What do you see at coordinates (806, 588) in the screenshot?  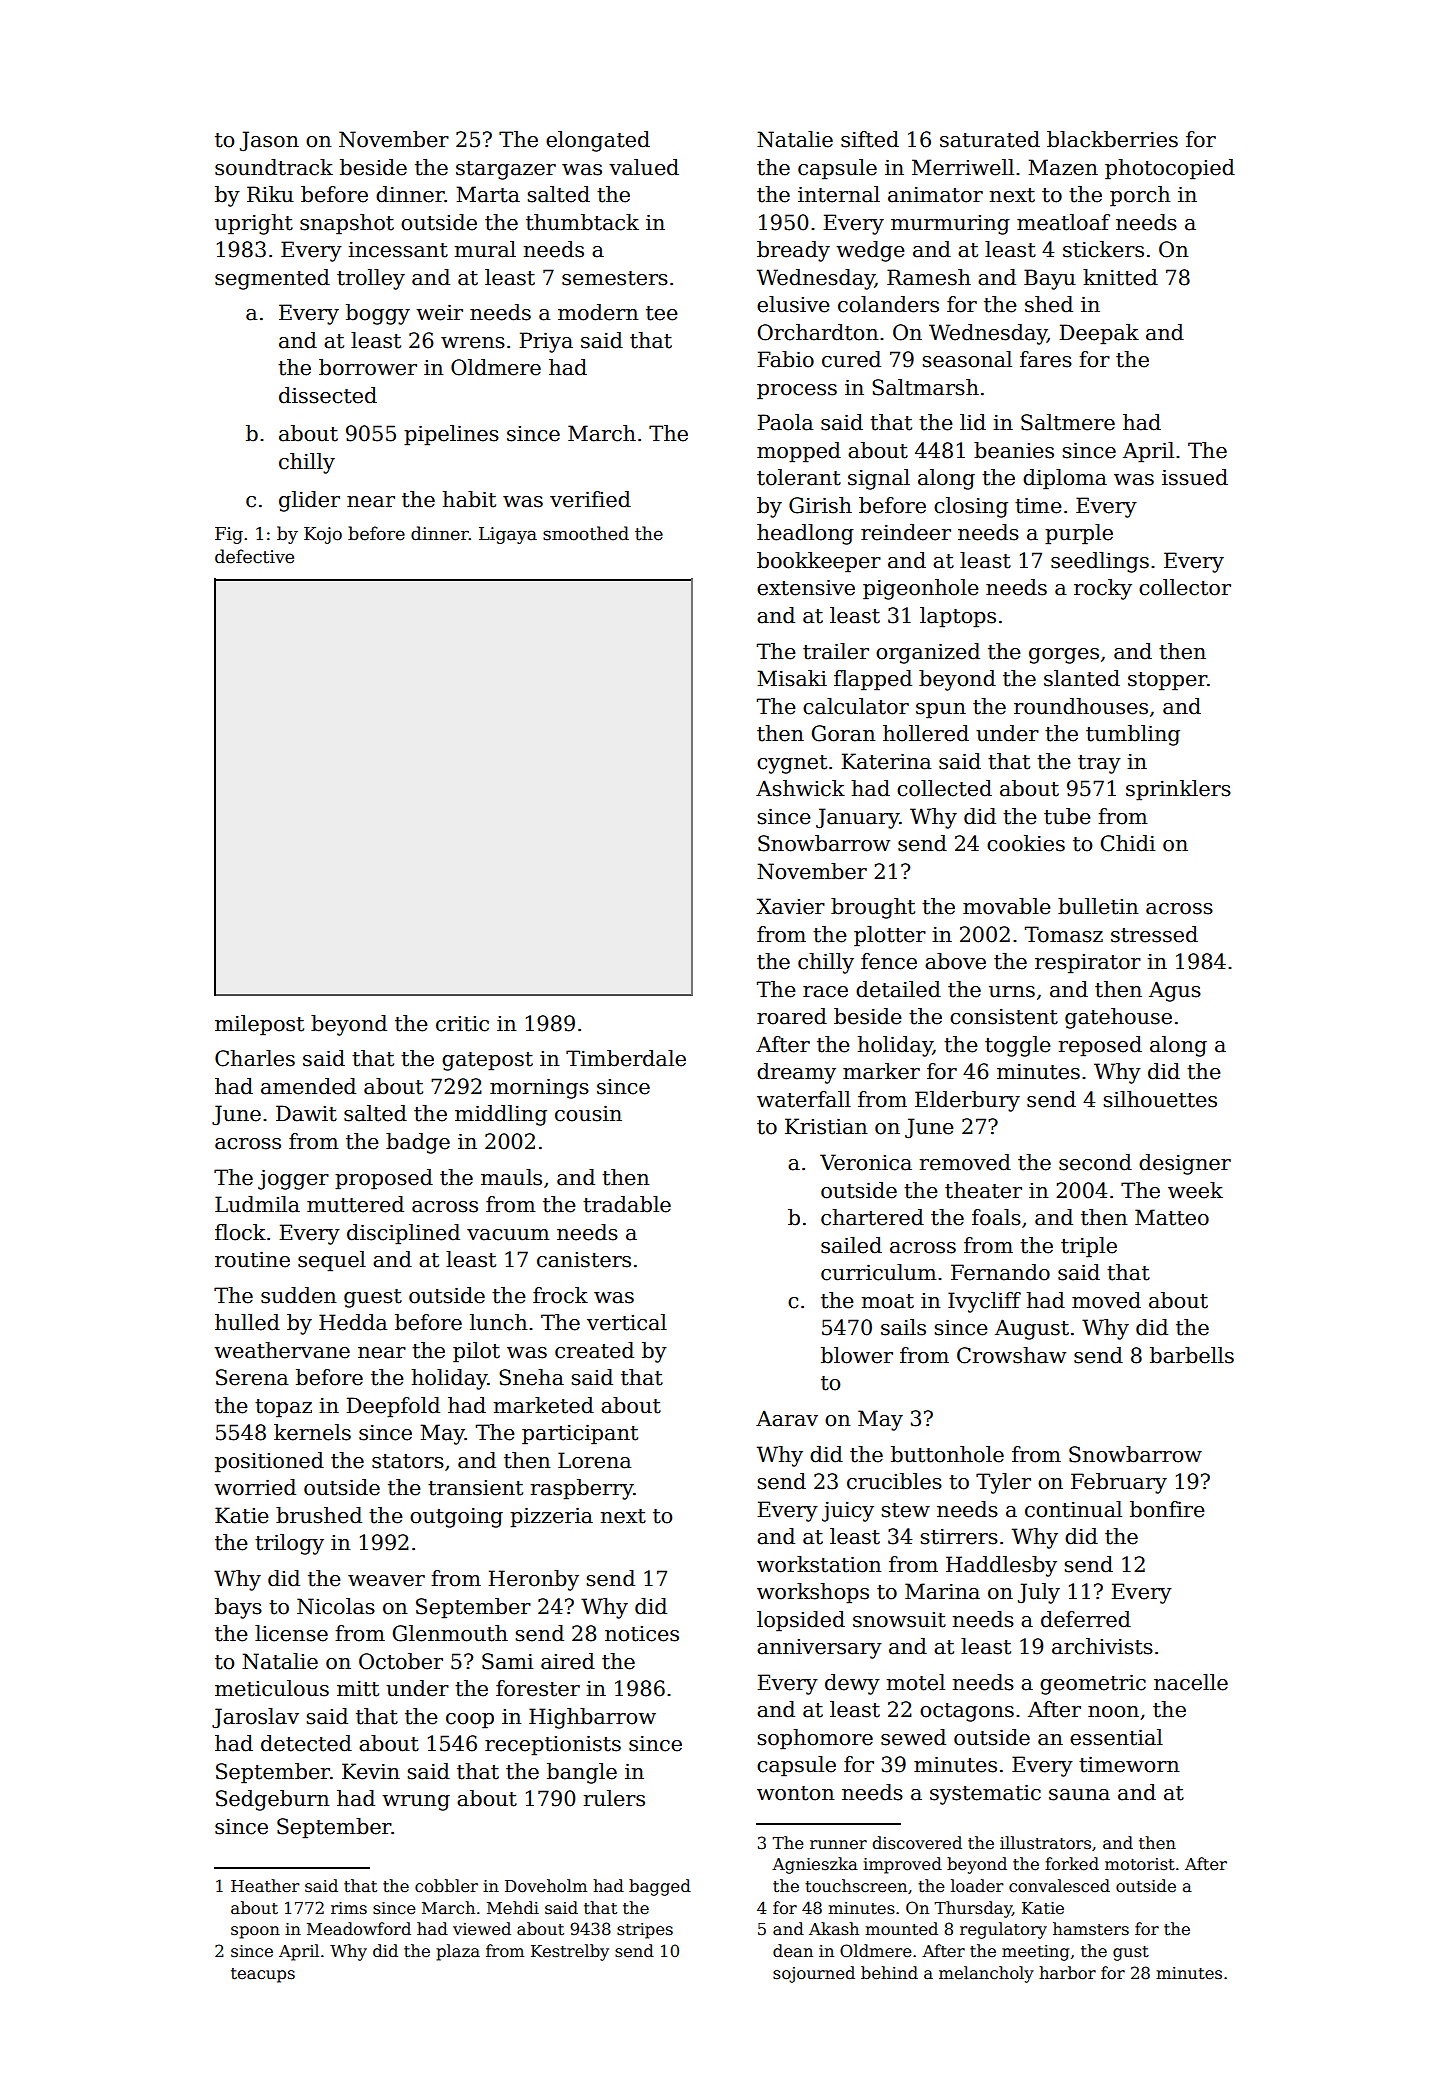 I see `extensive` at bounding box center [806, 588].
